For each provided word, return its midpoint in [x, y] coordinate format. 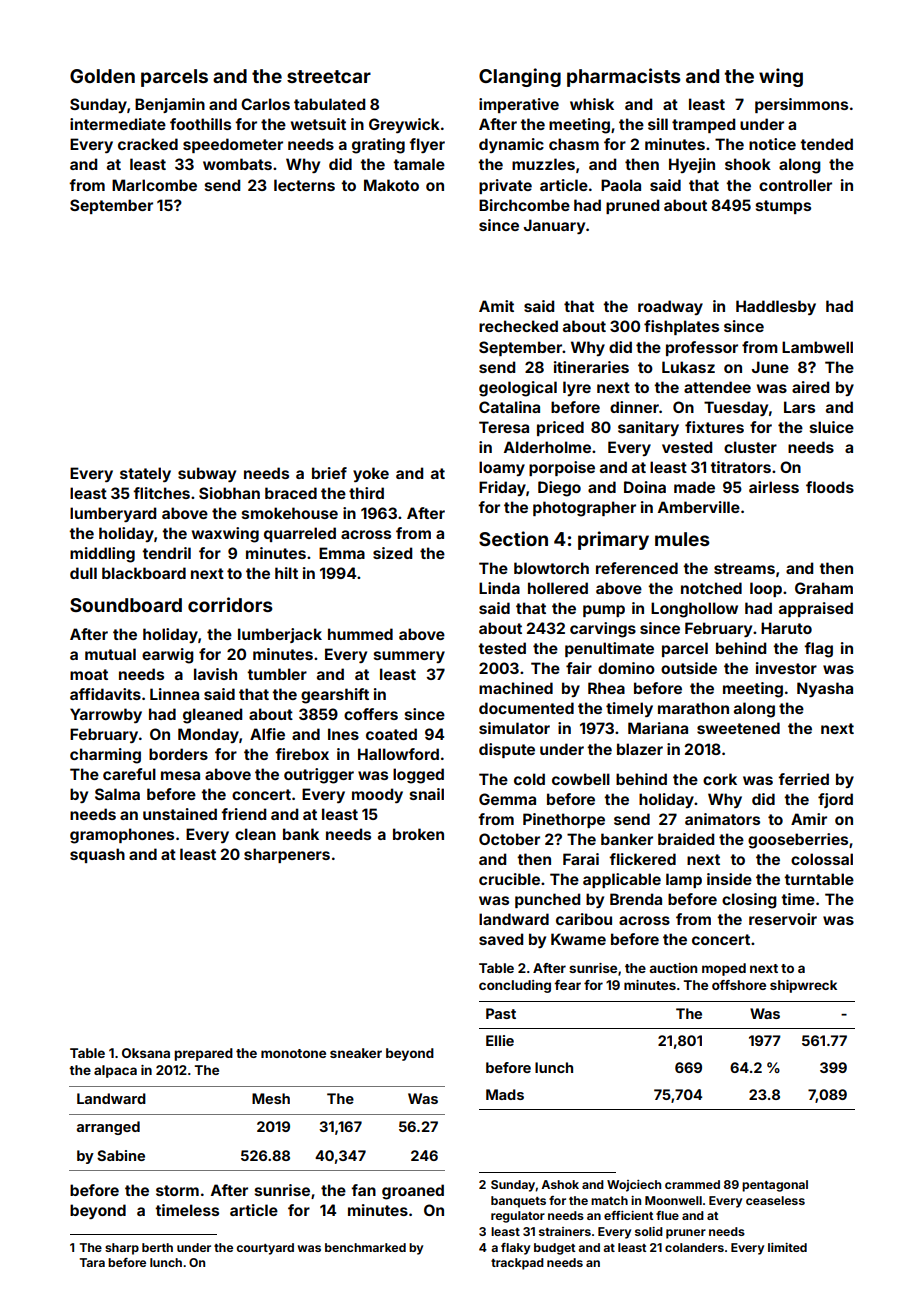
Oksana [146, 1053]
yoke [371, 474]
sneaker [356, 1053]
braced [291, 493]
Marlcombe [154, 185]
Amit [496, 306]
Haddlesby [776, 307]
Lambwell [817, 347]
